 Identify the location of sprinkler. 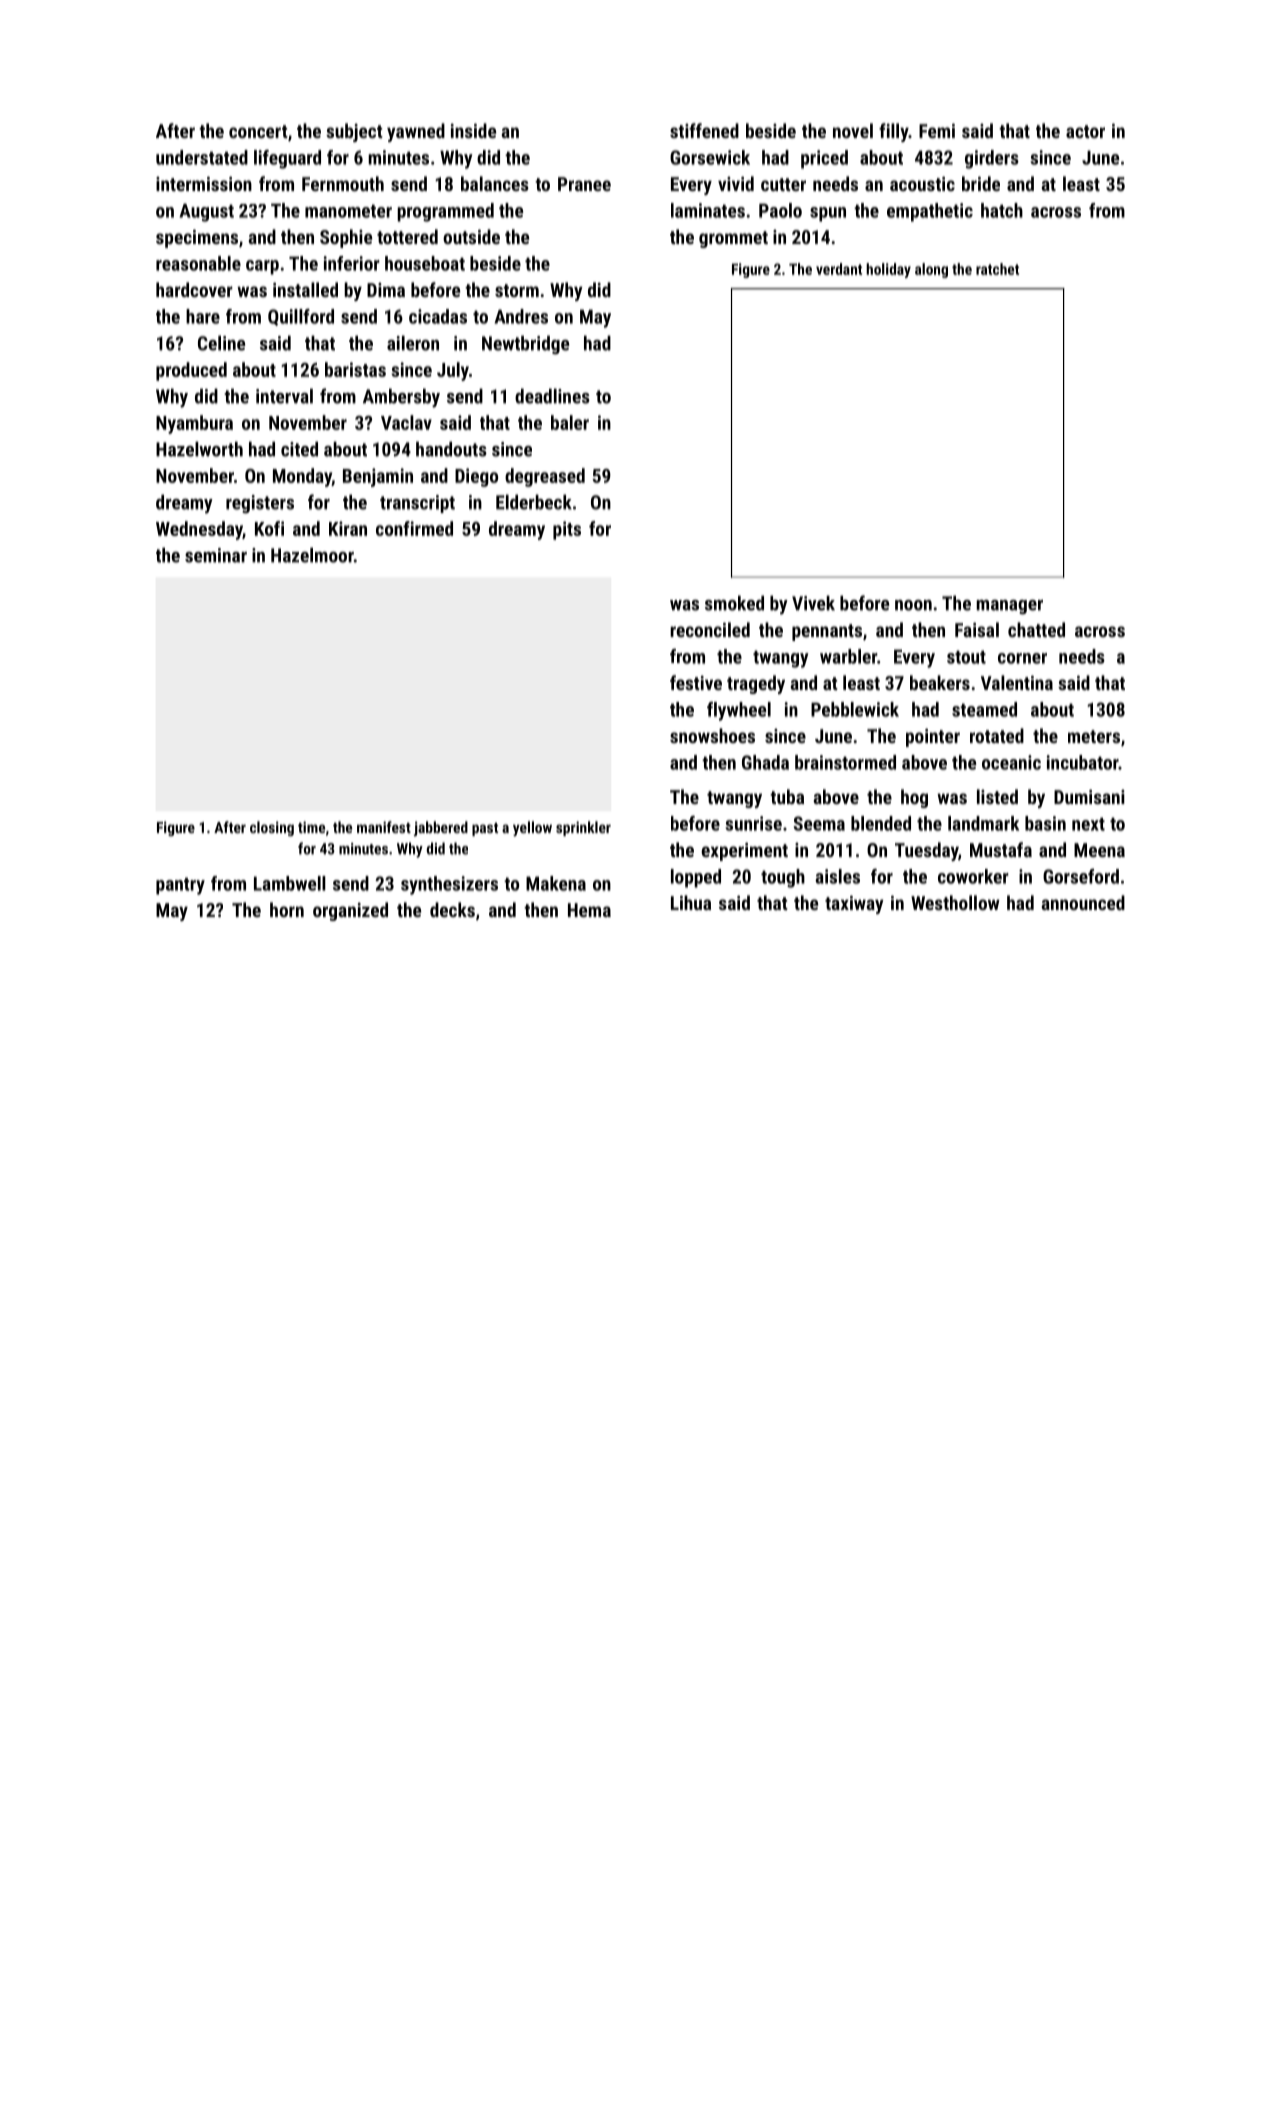
(583, 828).
